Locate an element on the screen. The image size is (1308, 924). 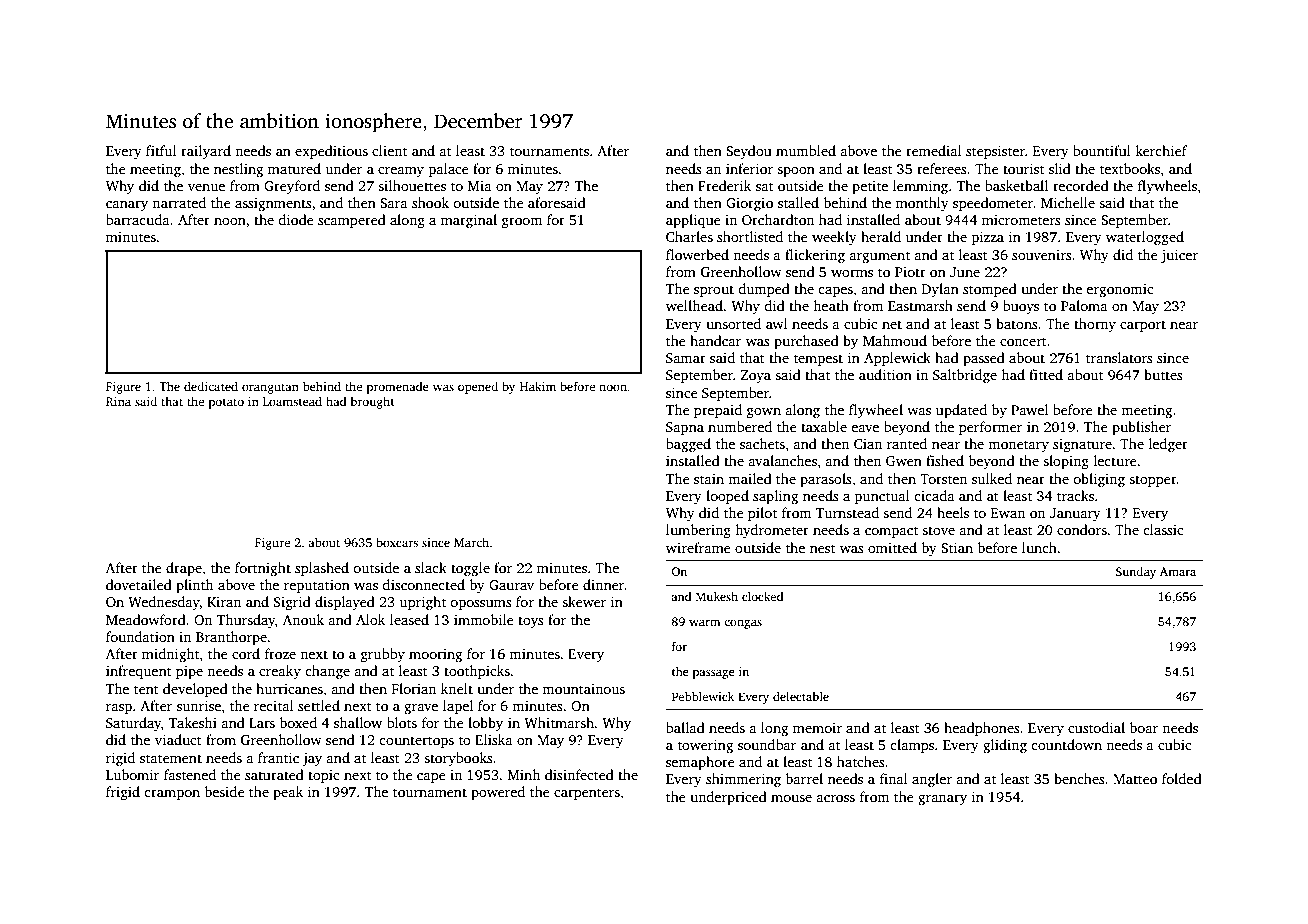
dovetailed is located at coordinates (139, 584).
